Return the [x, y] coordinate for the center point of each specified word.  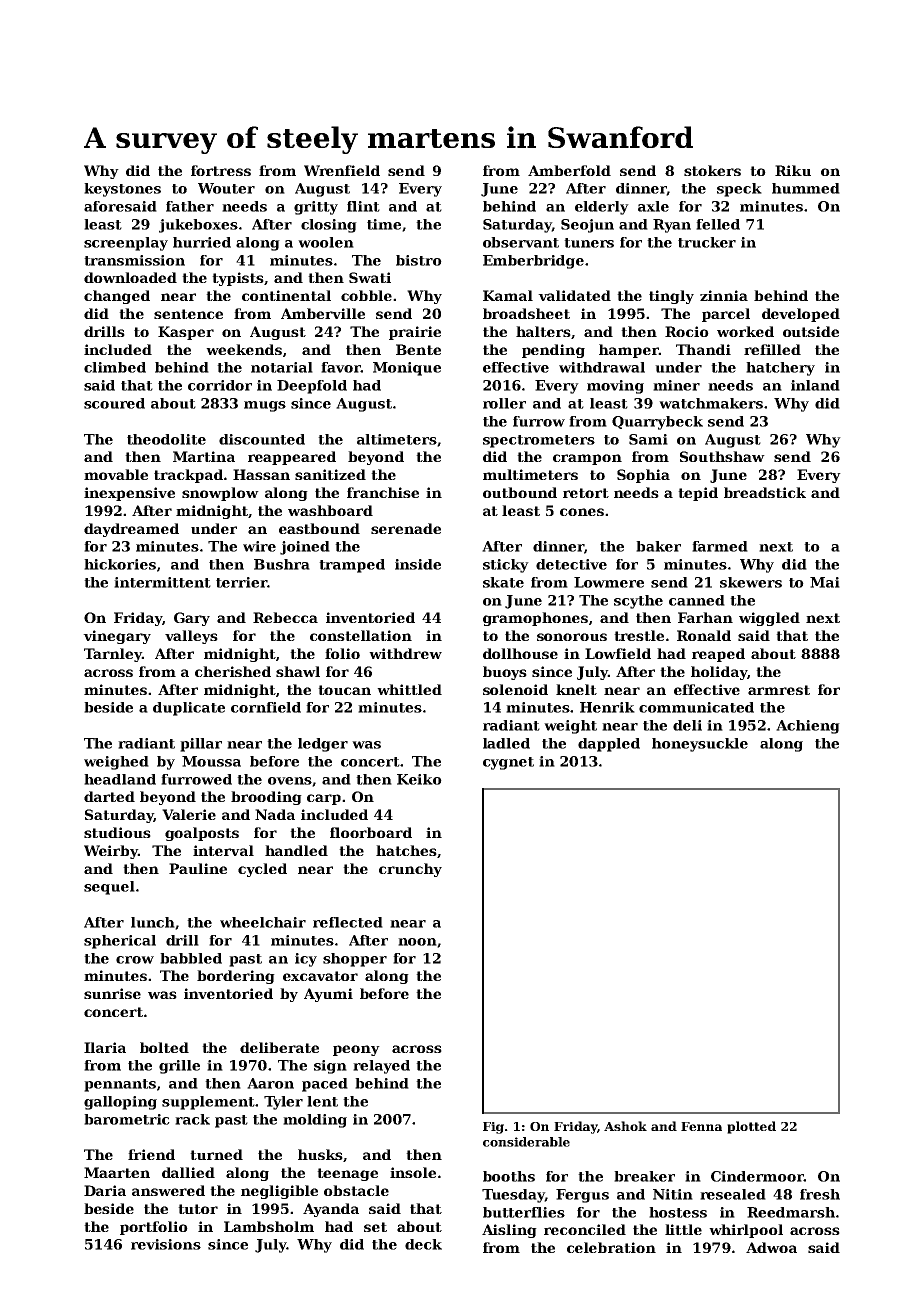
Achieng [808, 727]
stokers [712, 170]
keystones [122, 190]
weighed [116, 763]
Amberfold [569, 170]
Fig [493, 1128]
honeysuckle [700, 745]
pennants [120, 1085]
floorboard [371, 832]
